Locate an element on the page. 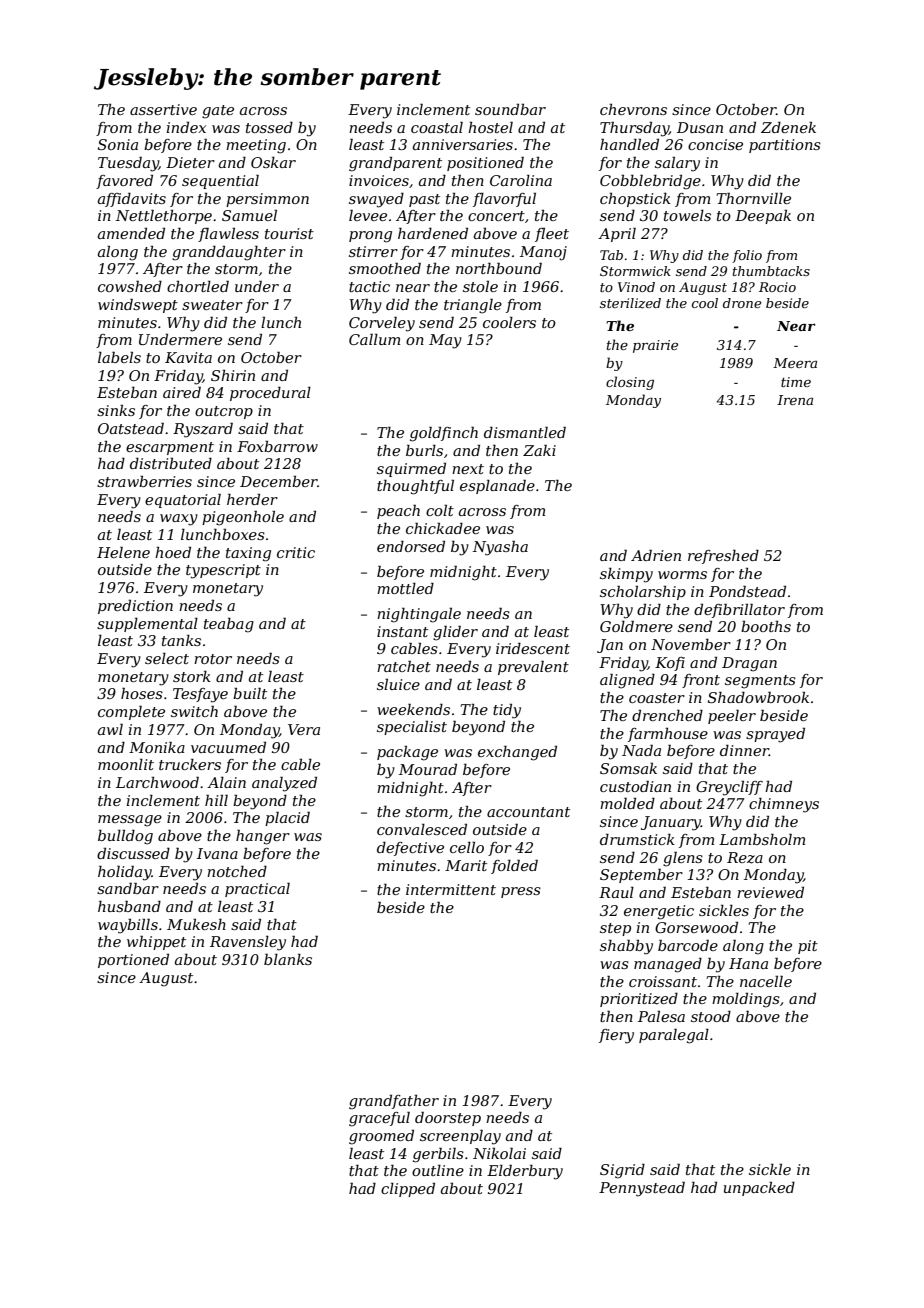 The width and height of the document is (924, 1308). chopstick is located at coordinates (635, 200).
